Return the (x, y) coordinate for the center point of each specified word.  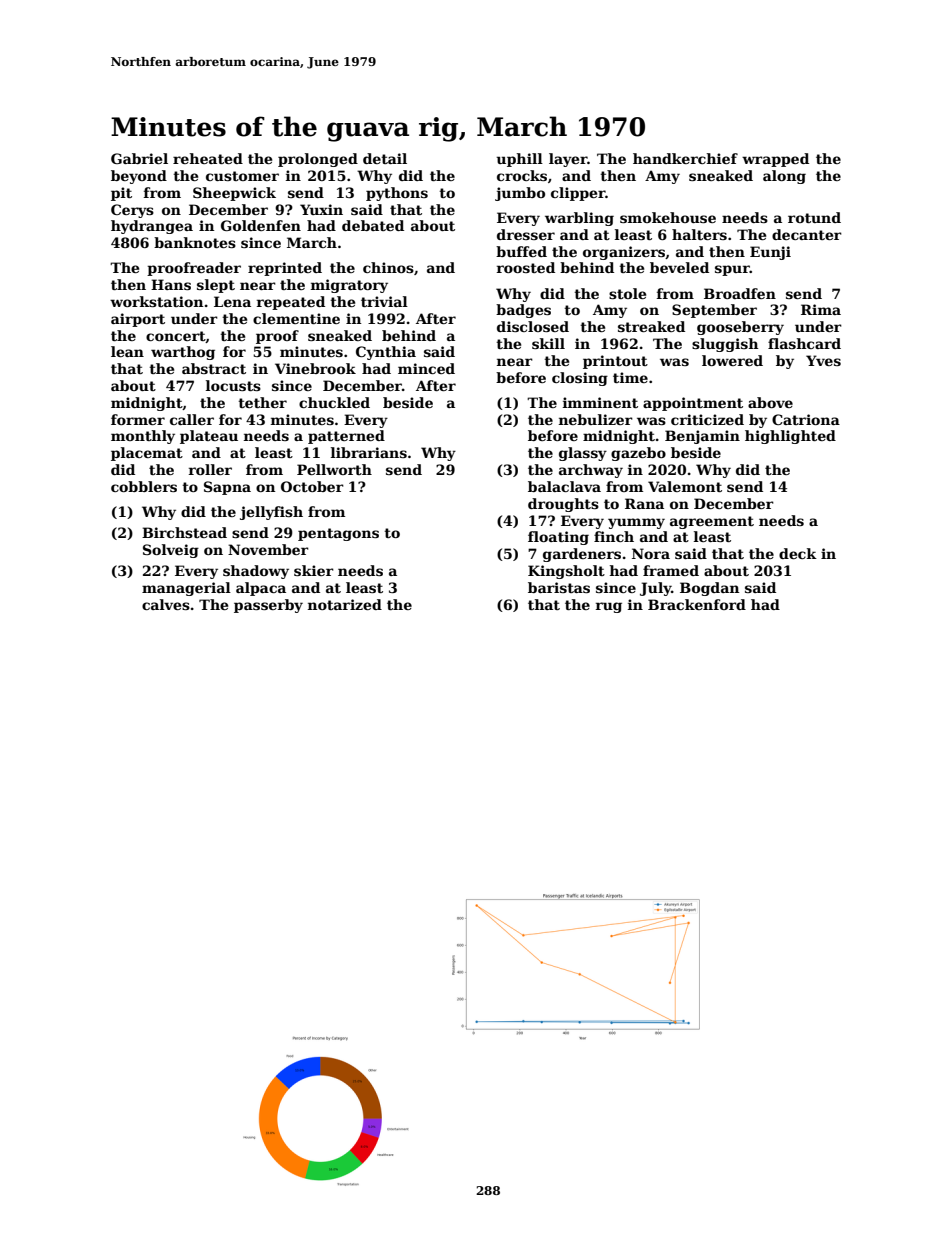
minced (426, 368)
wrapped (775, 160)
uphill (519, 160)
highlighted (790, 437)
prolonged (318, 160)
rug (609, 607)
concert (176, 337)
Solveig (171, 551)
